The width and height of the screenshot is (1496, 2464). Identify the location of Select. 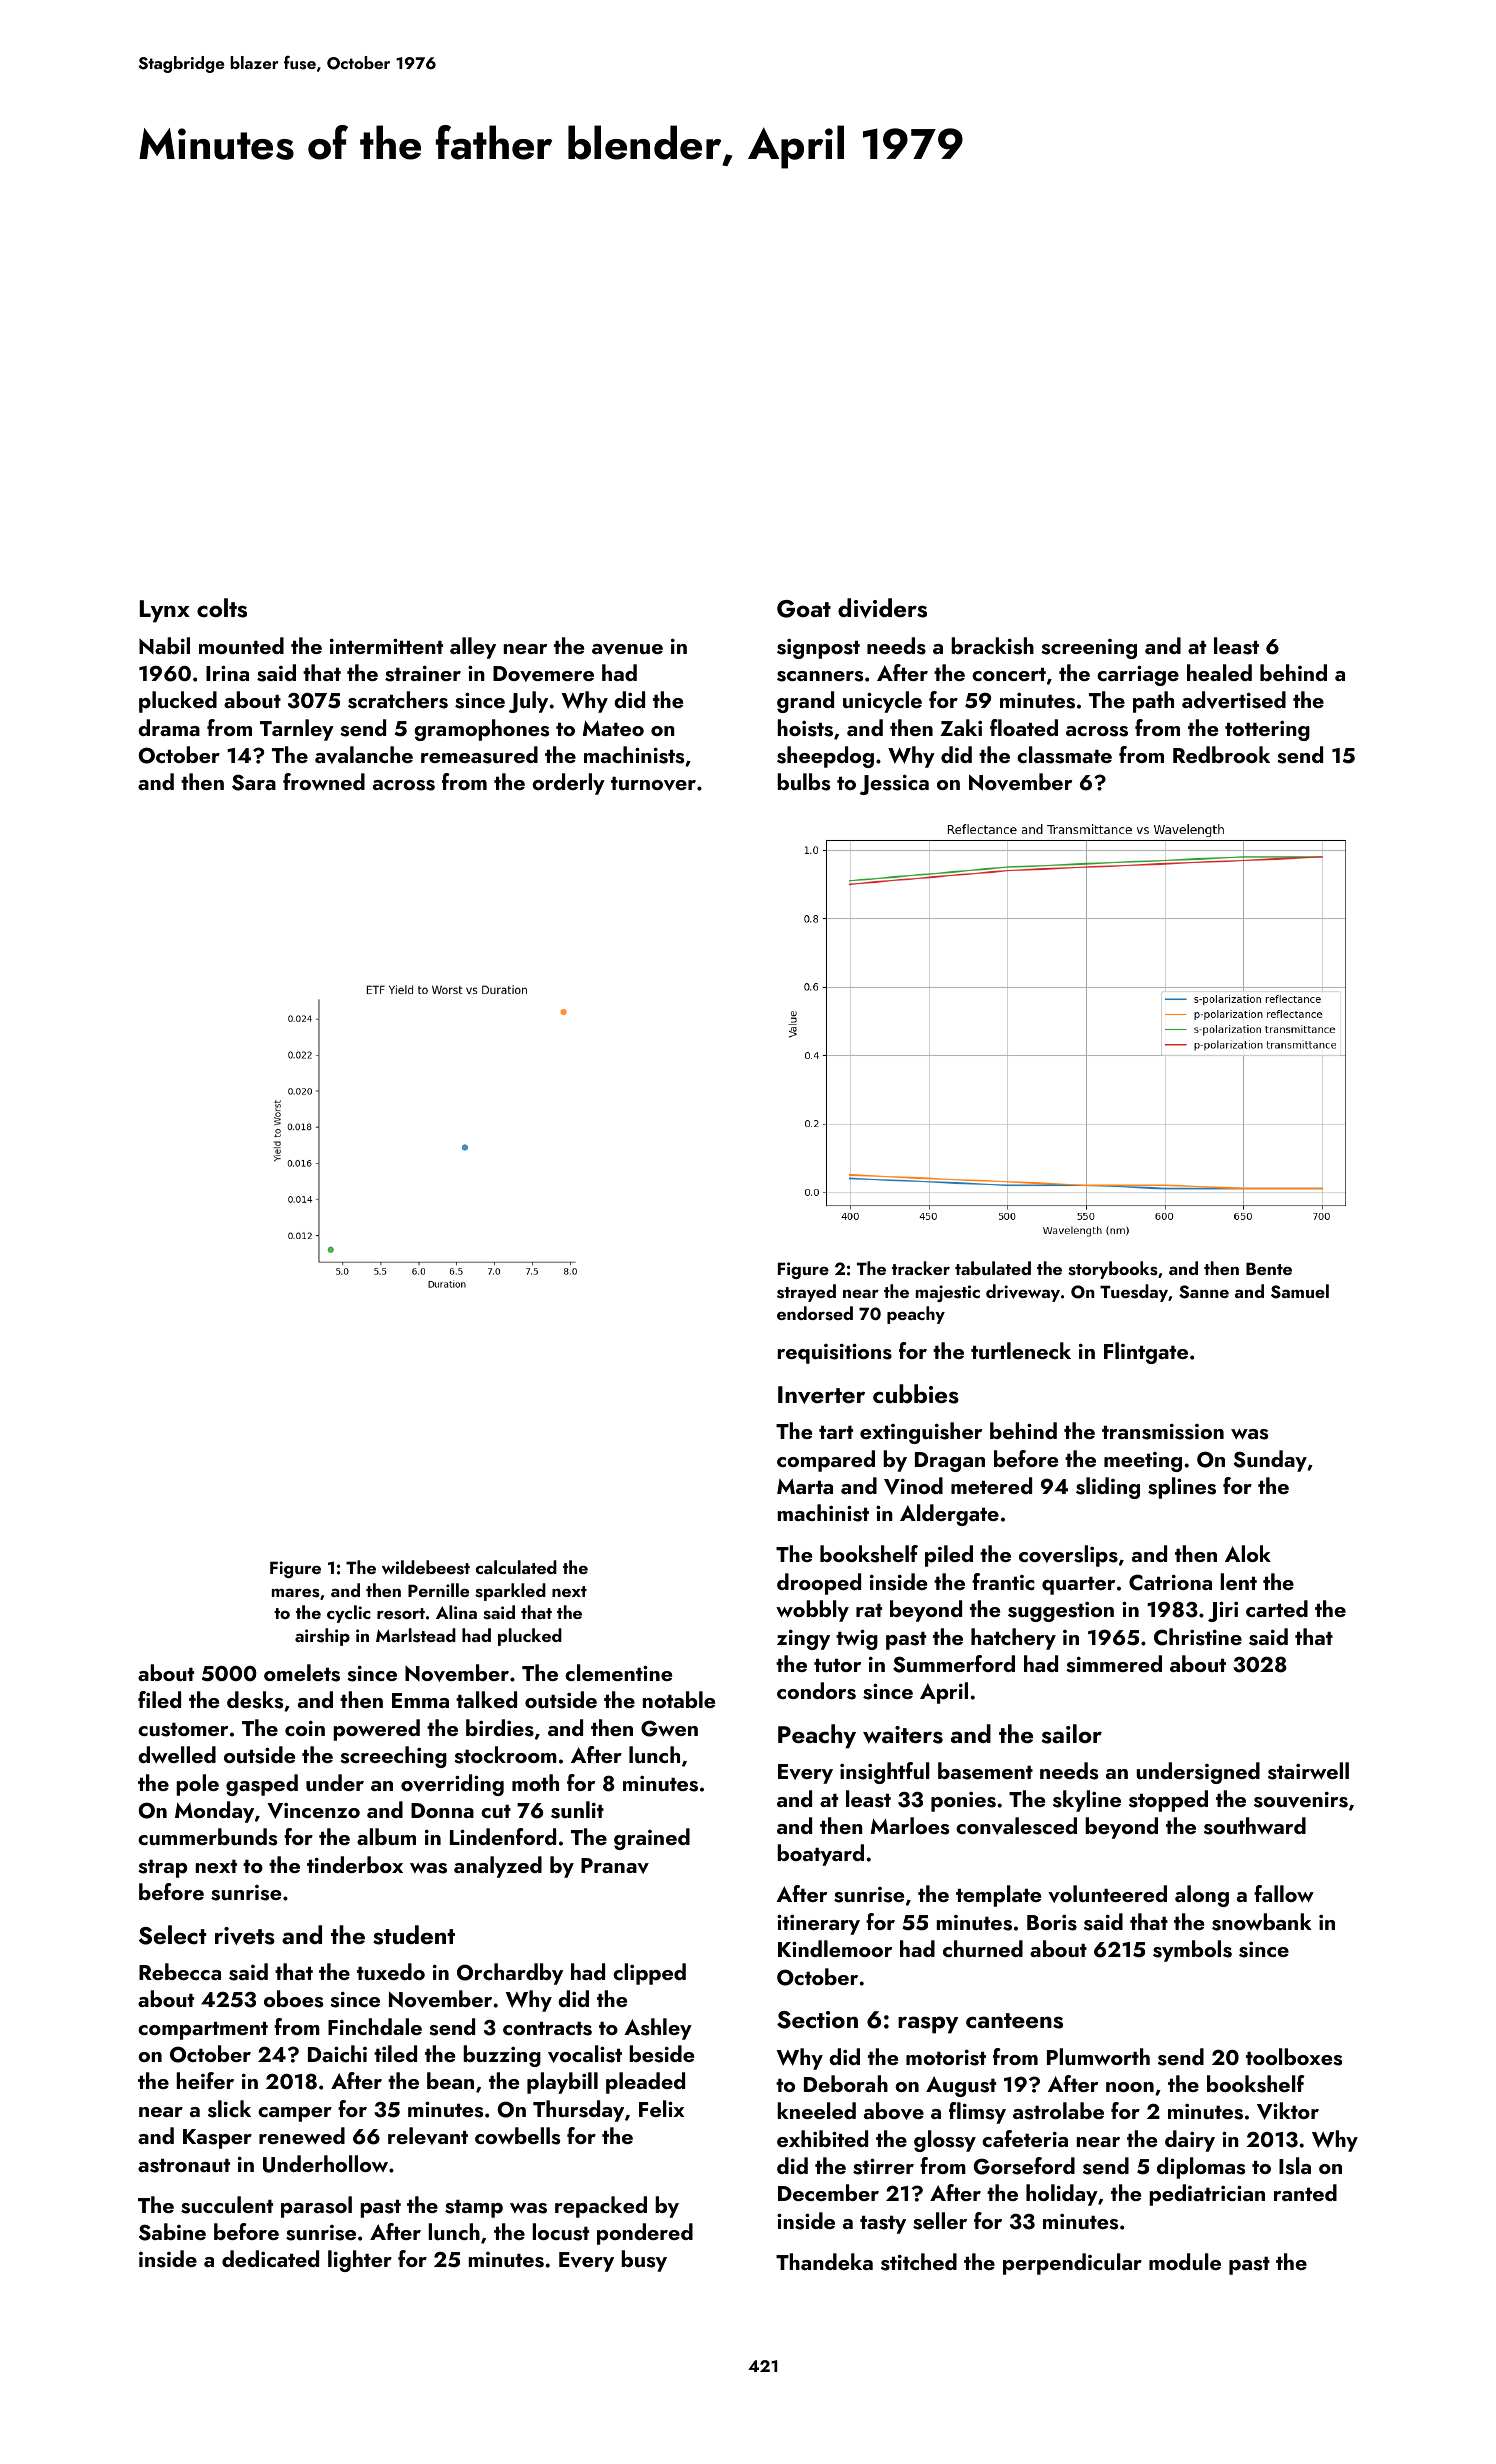
(173, 1935).
